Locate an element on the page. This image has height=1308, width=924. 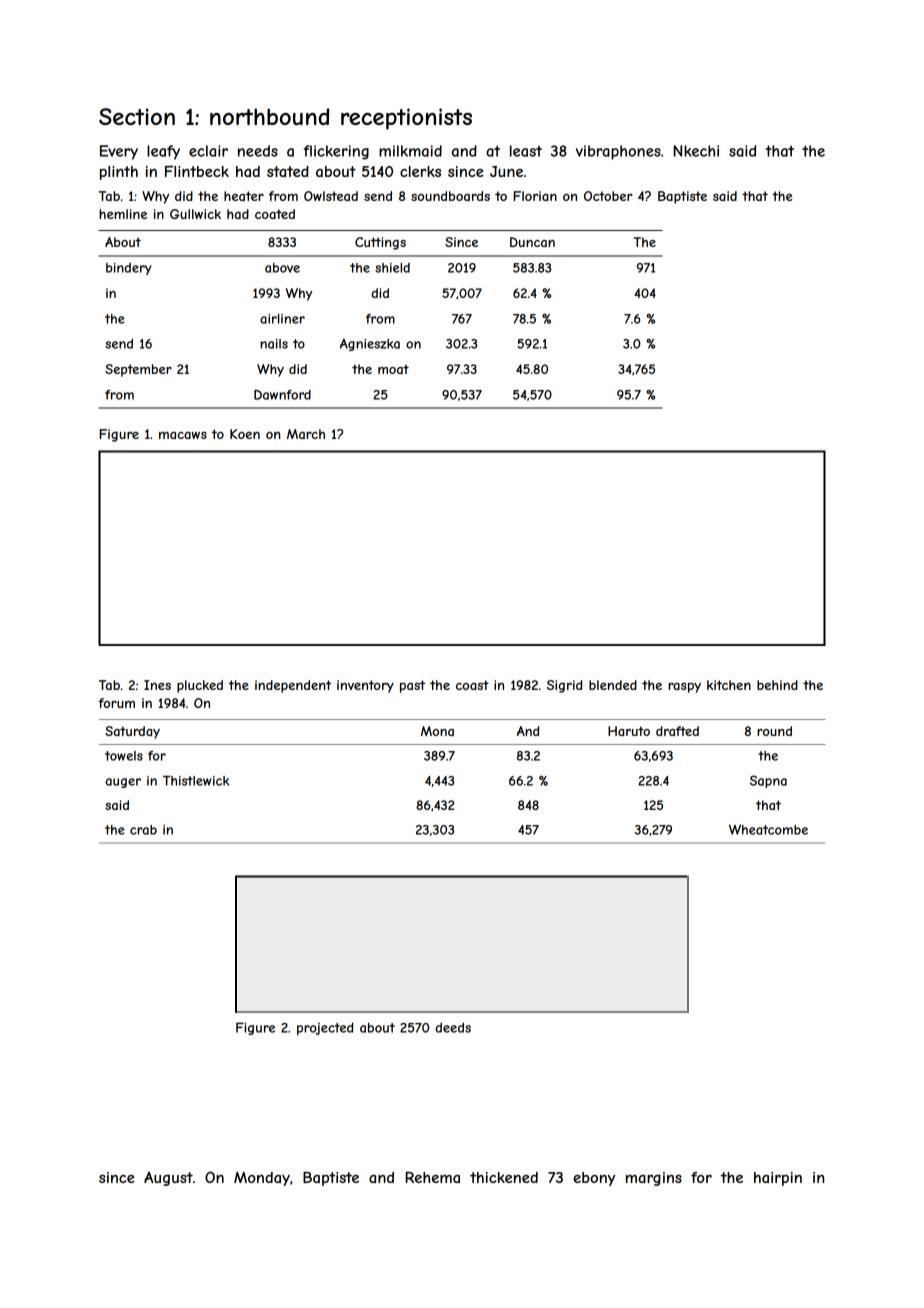
kitchen is located at coordinates (729, 685).
